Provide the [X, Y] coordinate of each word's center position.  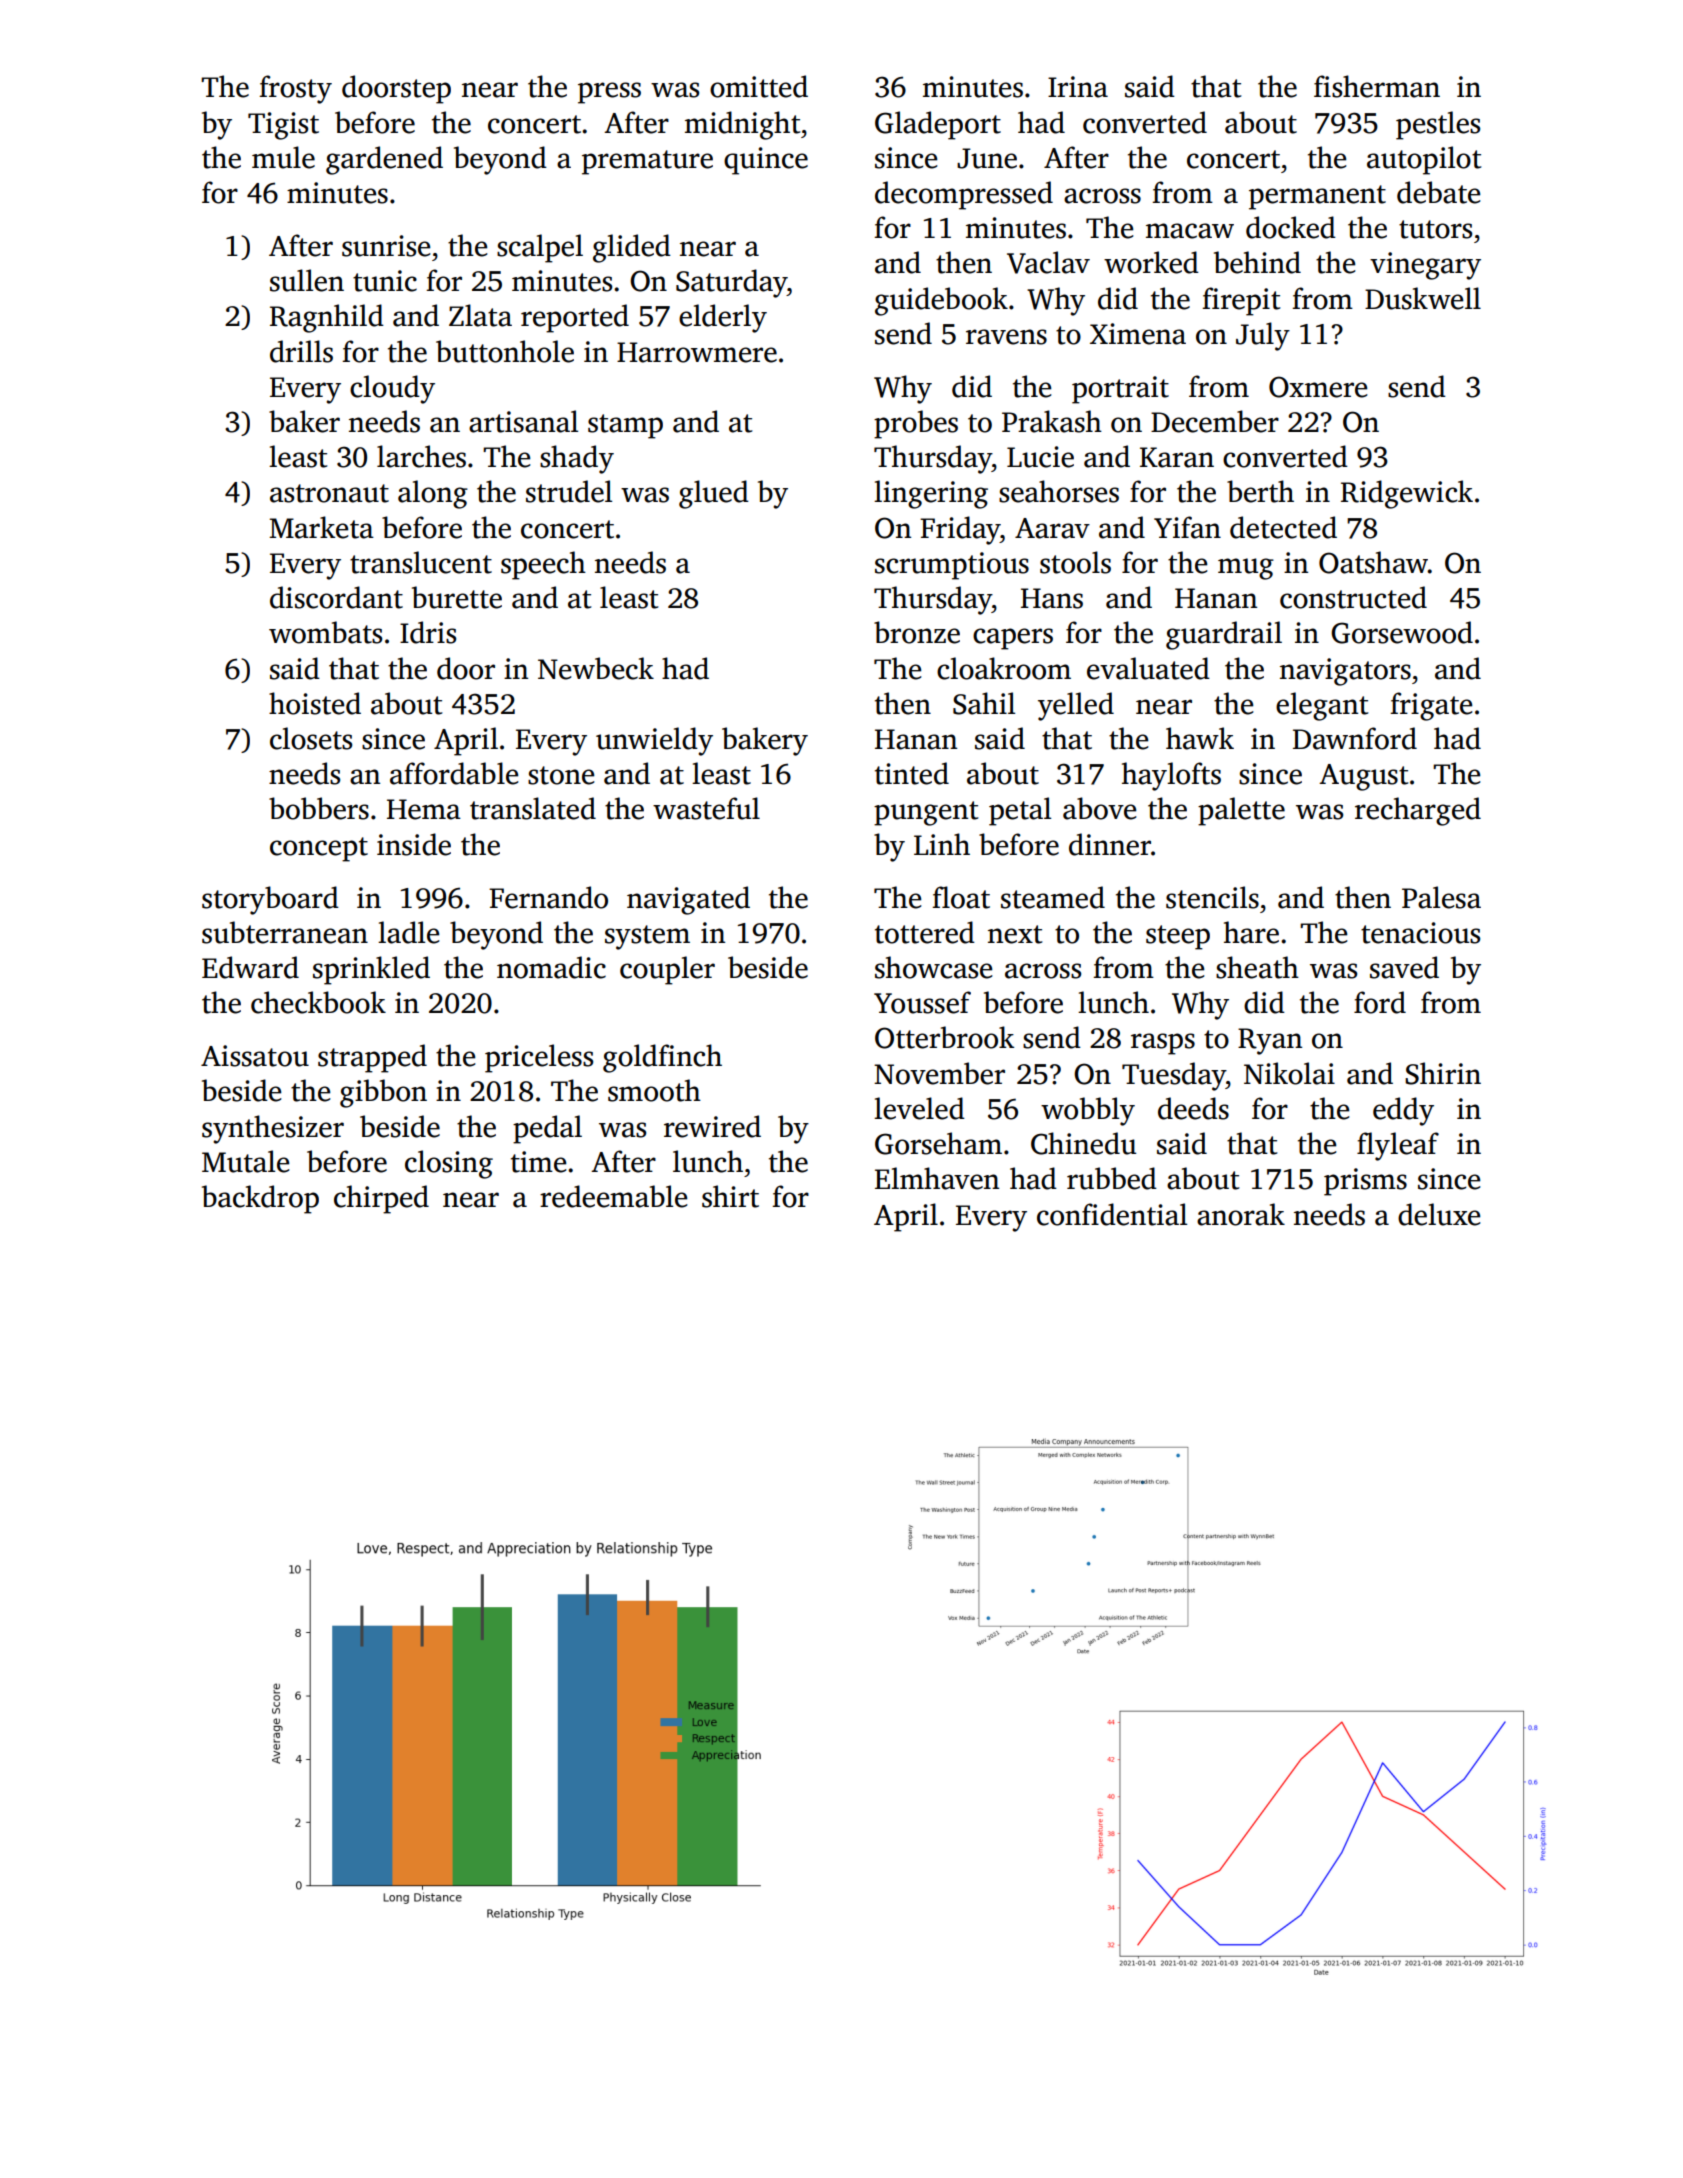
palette [1241, 811]
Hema [424, 809]
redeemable [614, 1196]
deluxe [1439, 1214]
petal [1020, 811]
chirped [381, 1199]
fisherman [1377, 86]
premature [647, 162]
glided [632, 248]
